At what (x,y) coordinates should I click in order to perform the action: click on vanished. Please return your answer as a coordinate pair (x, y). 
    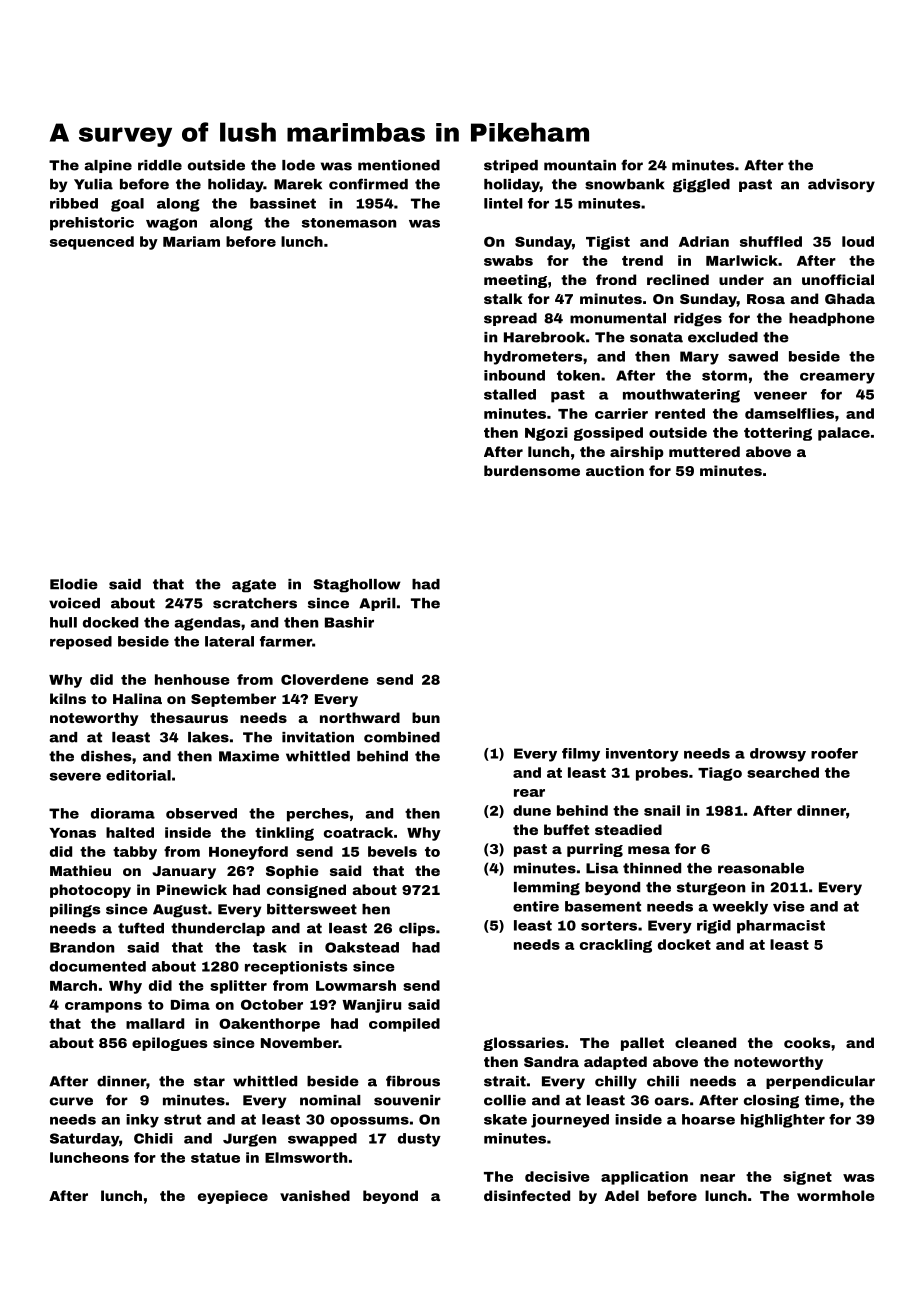
    Looking at the image, I should click on (315, 1195).
